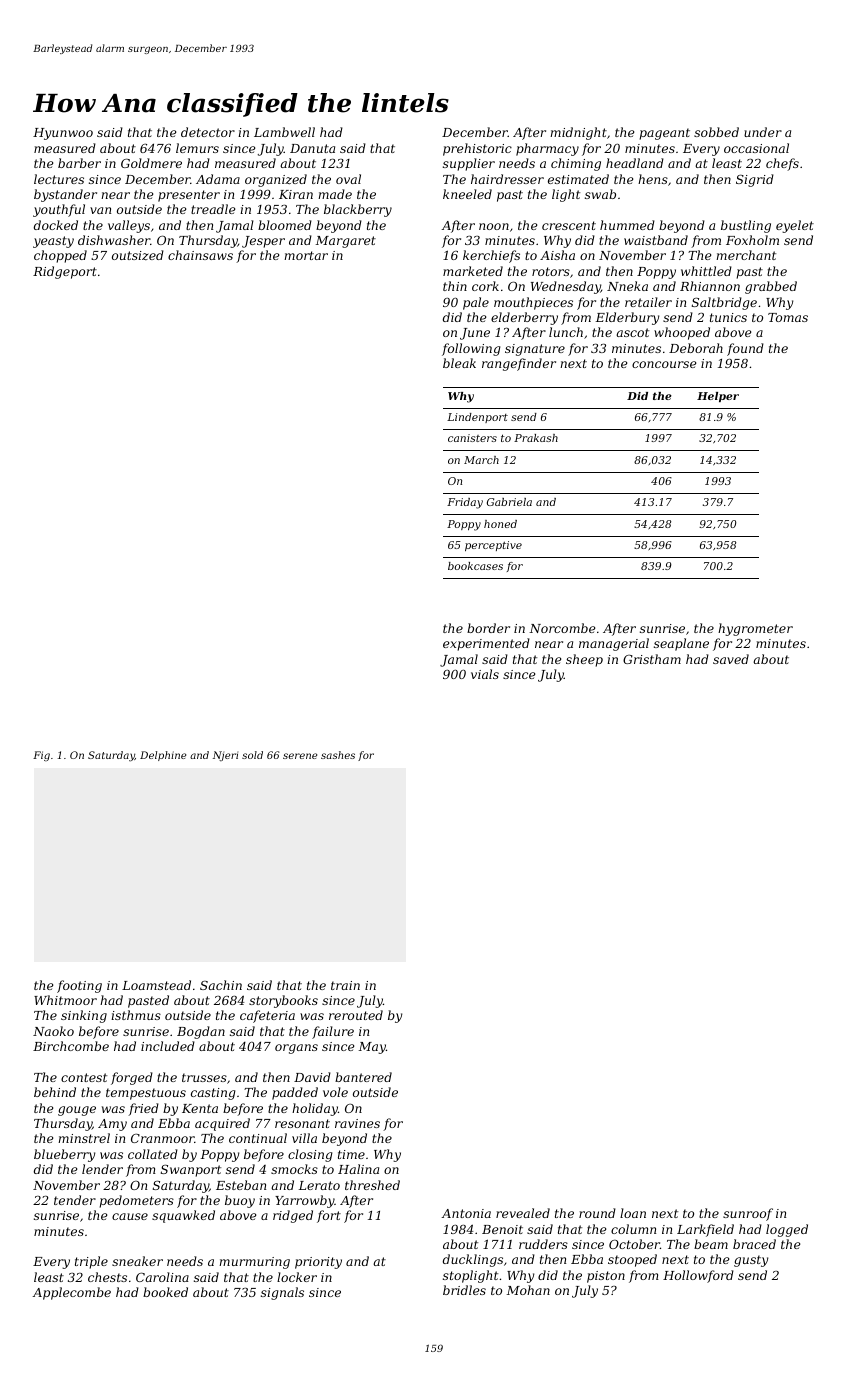 The width and height of the document is (849, 1400). What do you see at coordinates (488, 628) in the document?
I see `border` at bounding box center [488, 628].
